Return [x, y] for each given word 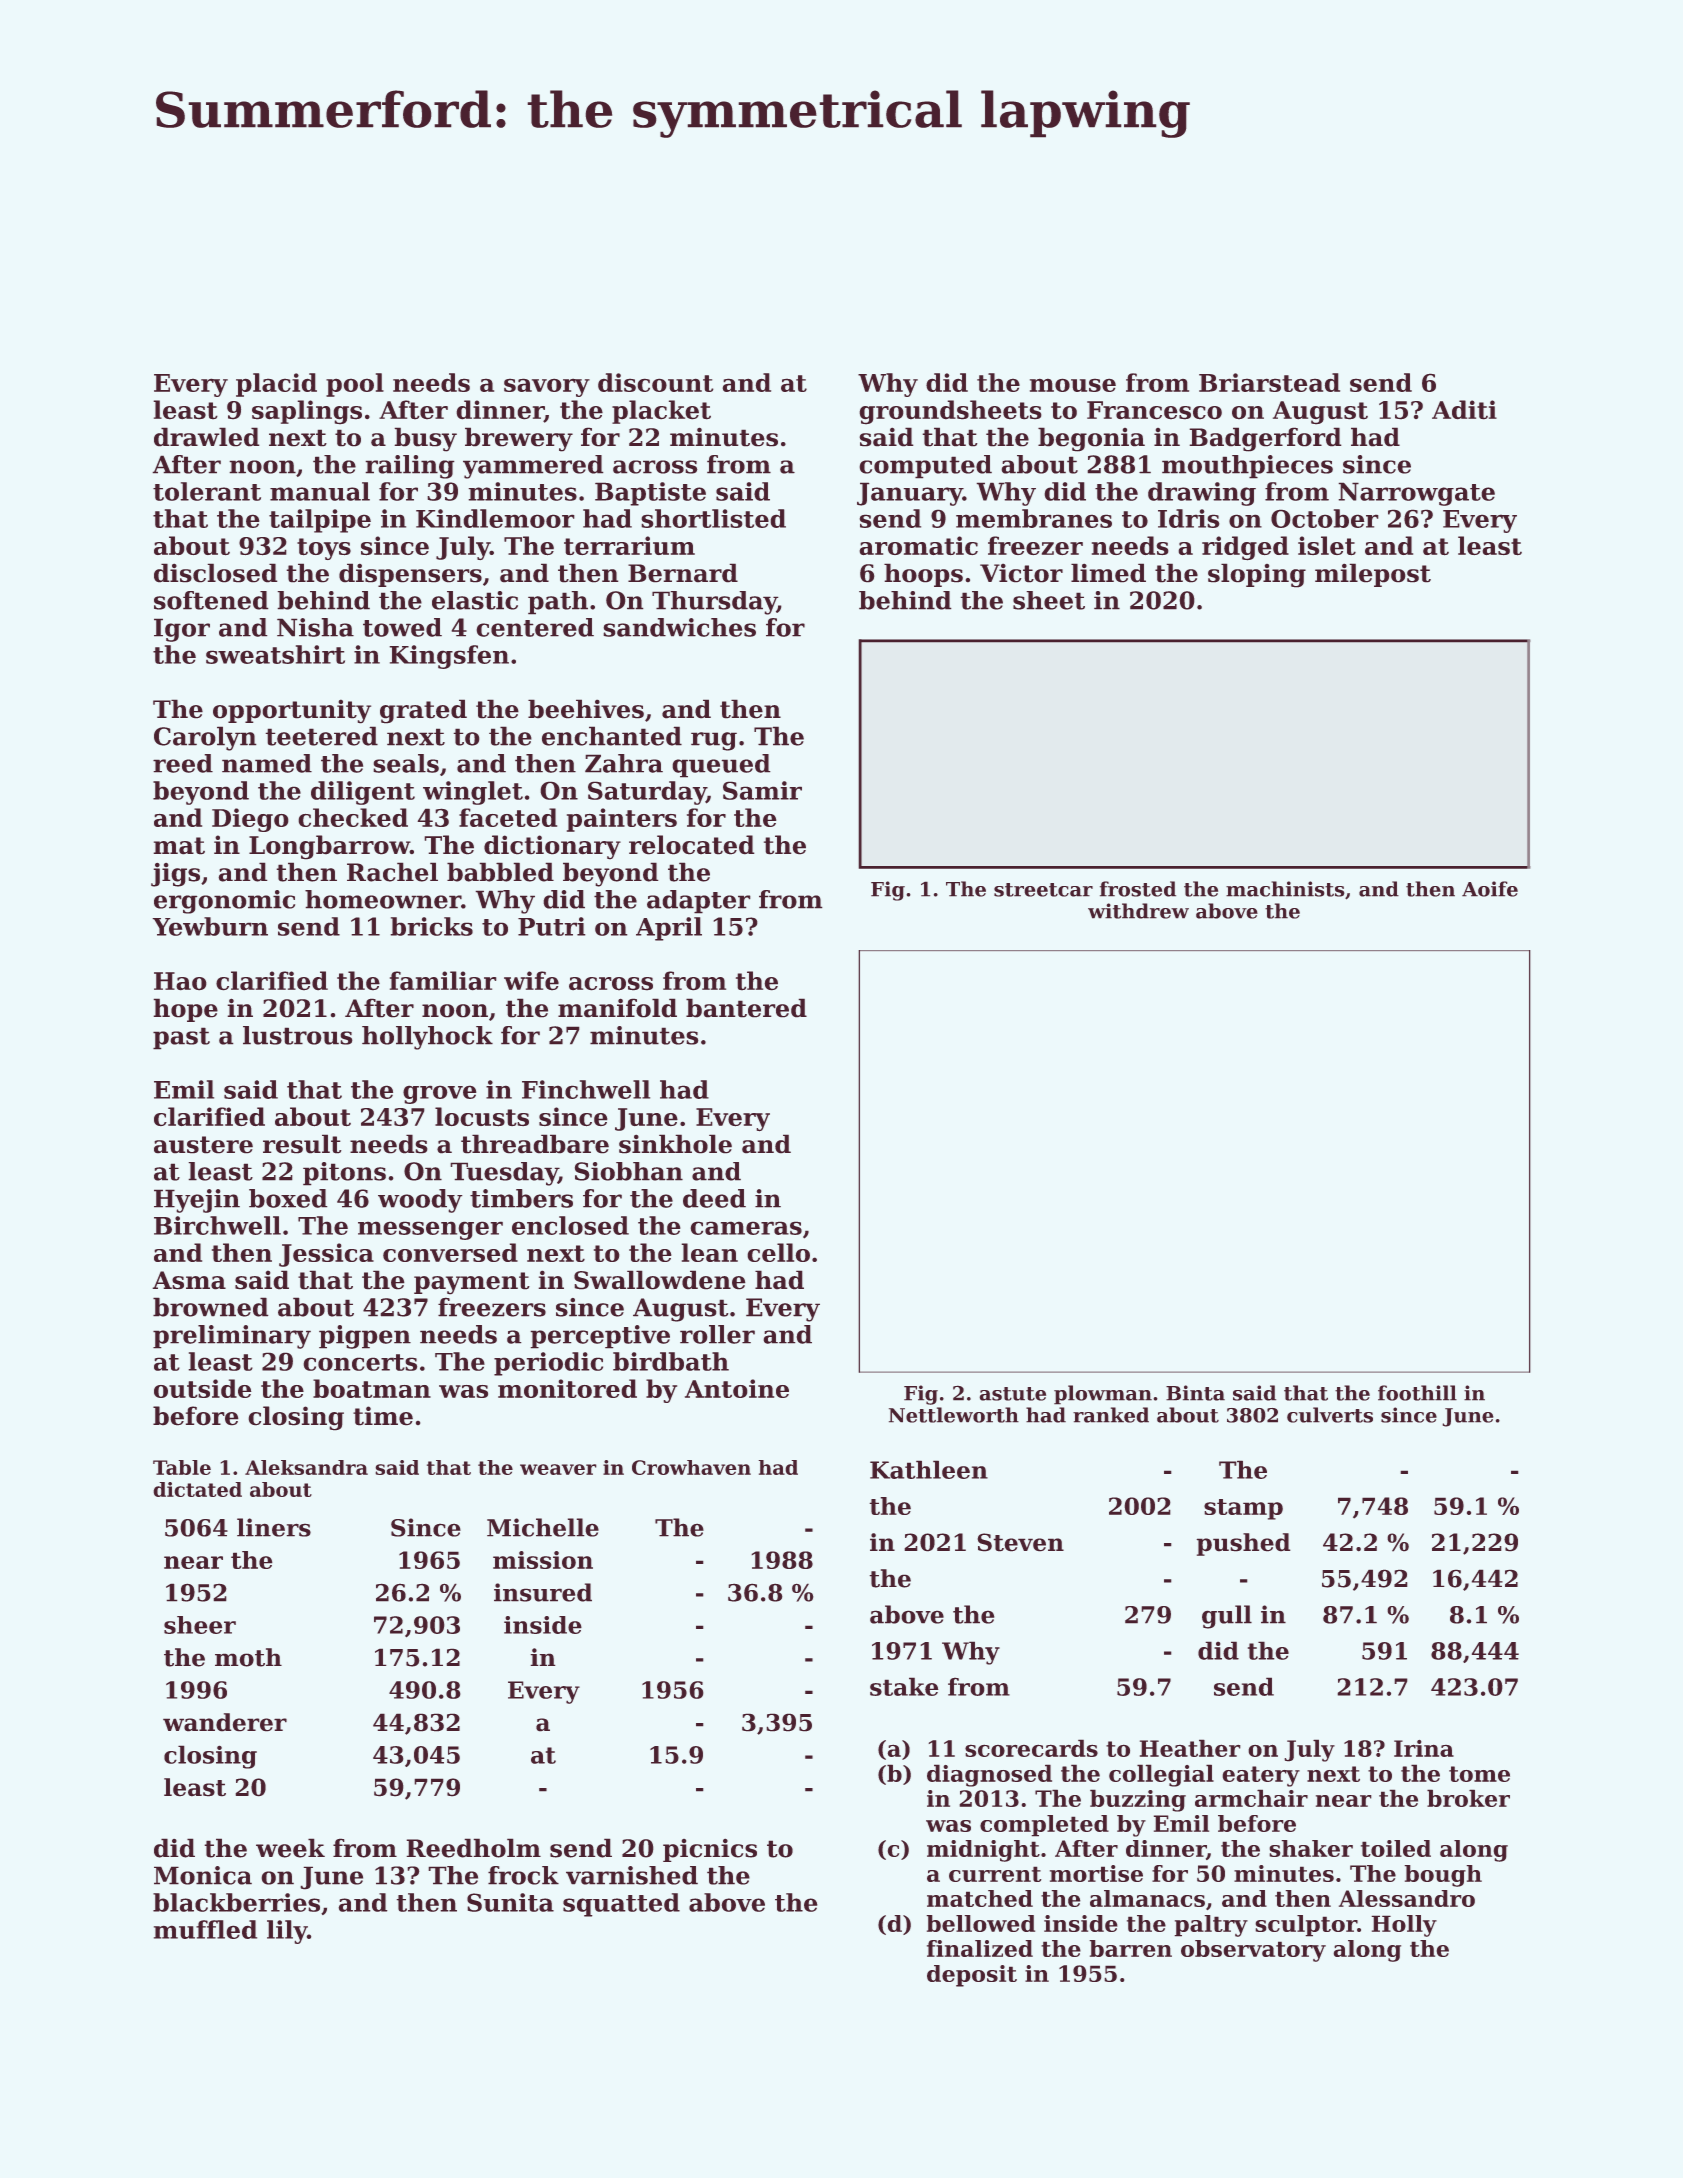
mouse [1073, 385]
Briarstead [1269, 382]
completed [1044, 1826]
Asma [189, 1280]
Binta [1195, 1393]
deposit [972, 1976]
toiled [1396, 1848]
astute [1012, 1394]
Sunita [510, 1902]
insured [543, 1592]
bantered [746, 1008]
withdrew [1138, 911]
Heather [1190, 1748]
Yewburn [210, 926]
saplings [307, 412]
